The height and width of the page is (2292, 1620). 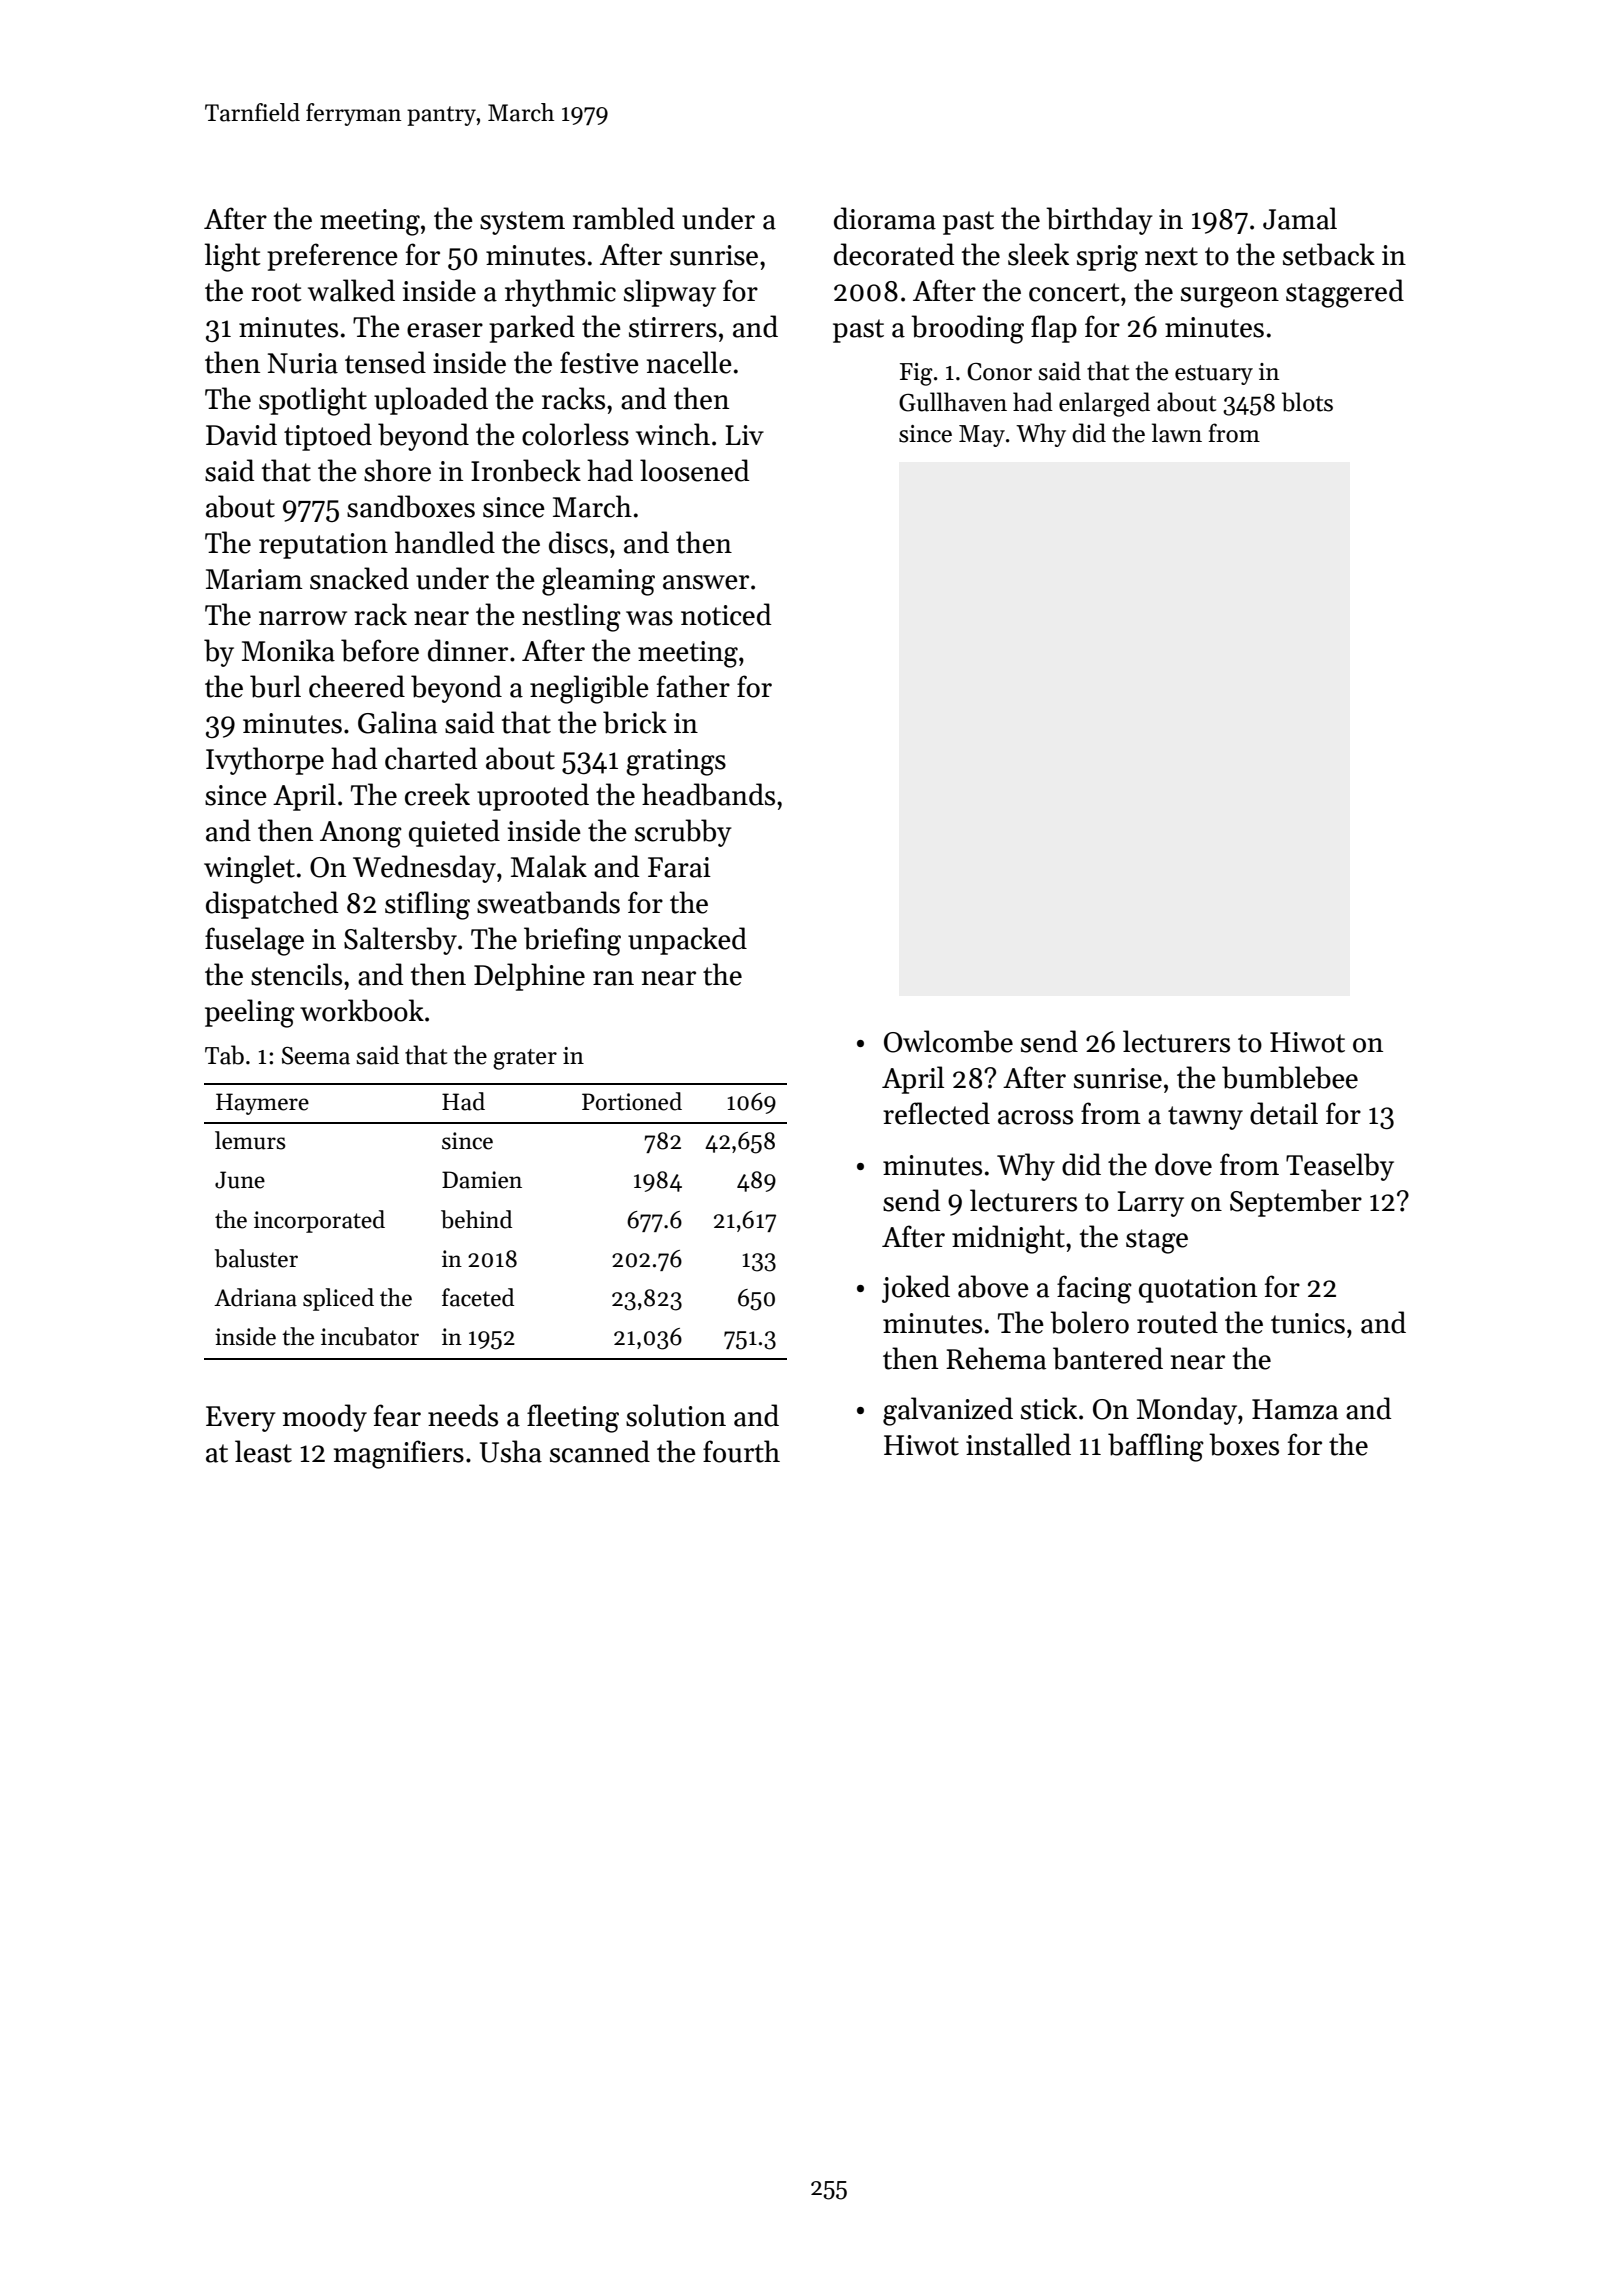 I want to click on May, so click(x=982, y=436).
